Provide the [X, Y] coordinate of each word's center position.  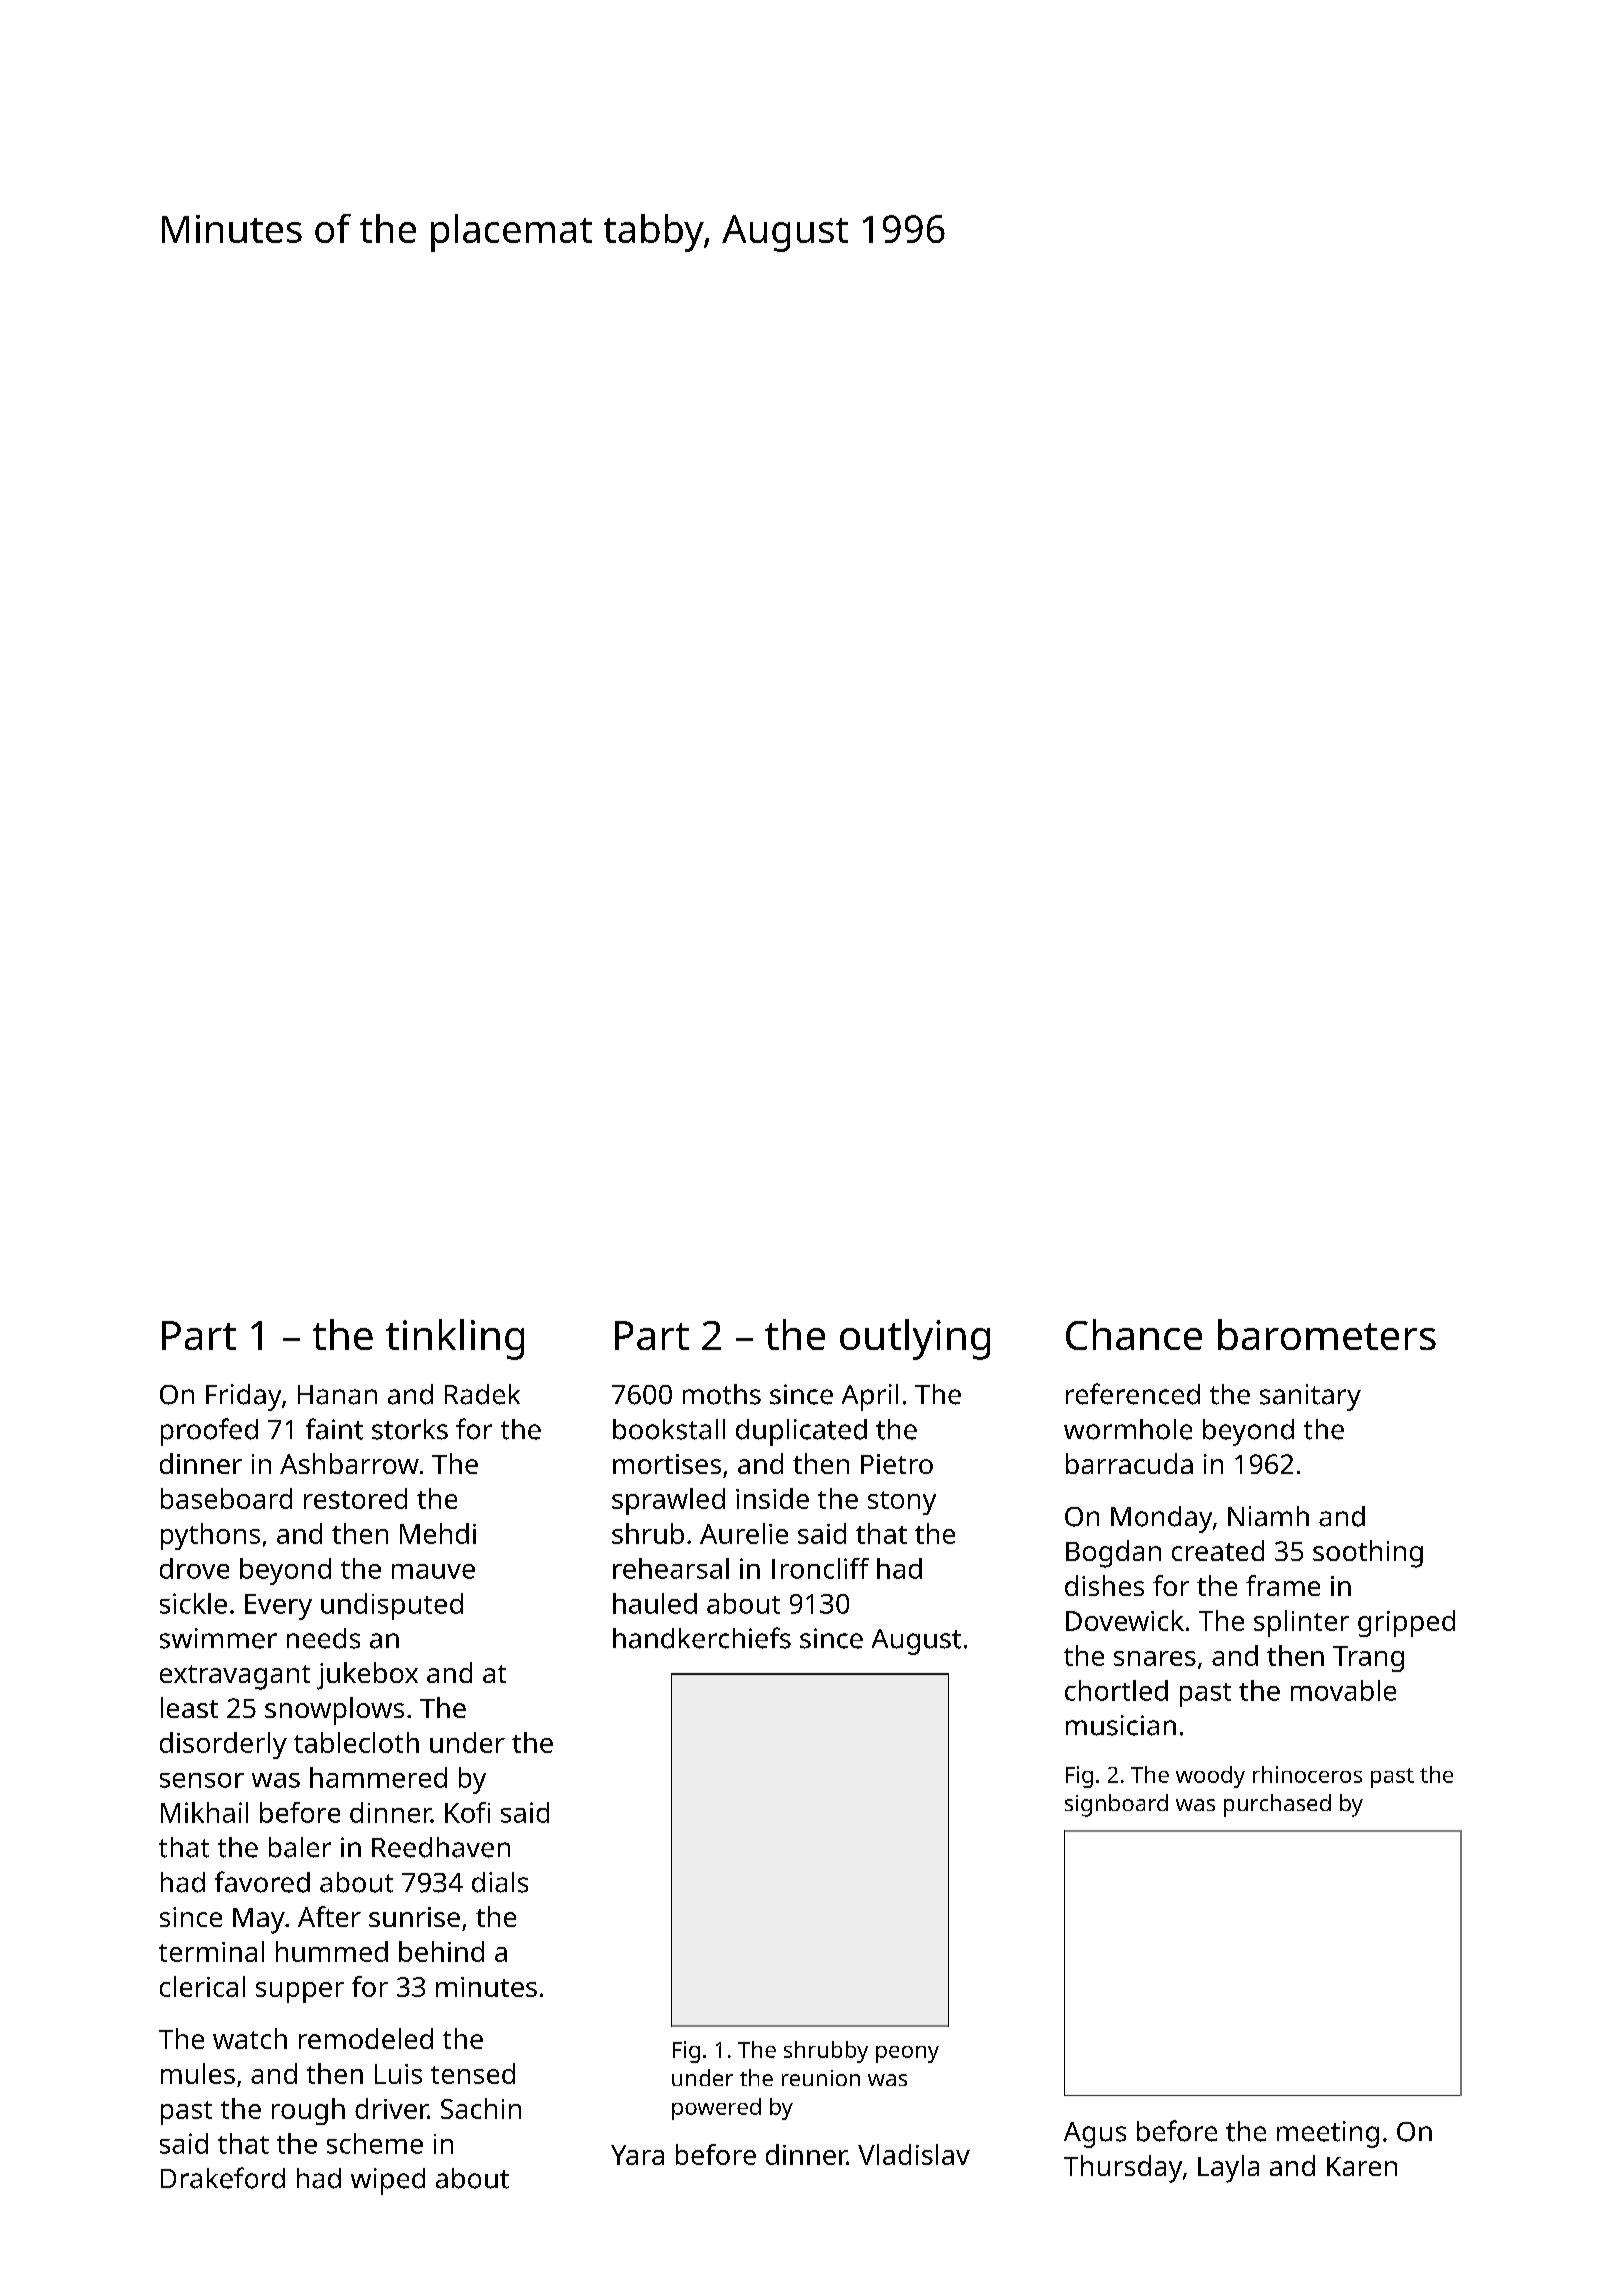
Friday [243, 1397]
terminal [211, 1951]
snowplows [334, 1711]
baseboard [226, 1498]
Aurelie [744, 1533]
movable [1343, 1690]
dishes [1104, 1585]
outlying [915, 1339]
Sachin [481, 2108]
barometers [1327, 1334]
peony [907, 2054]
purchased [1277, 1805]
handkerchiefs [702, 1638]
